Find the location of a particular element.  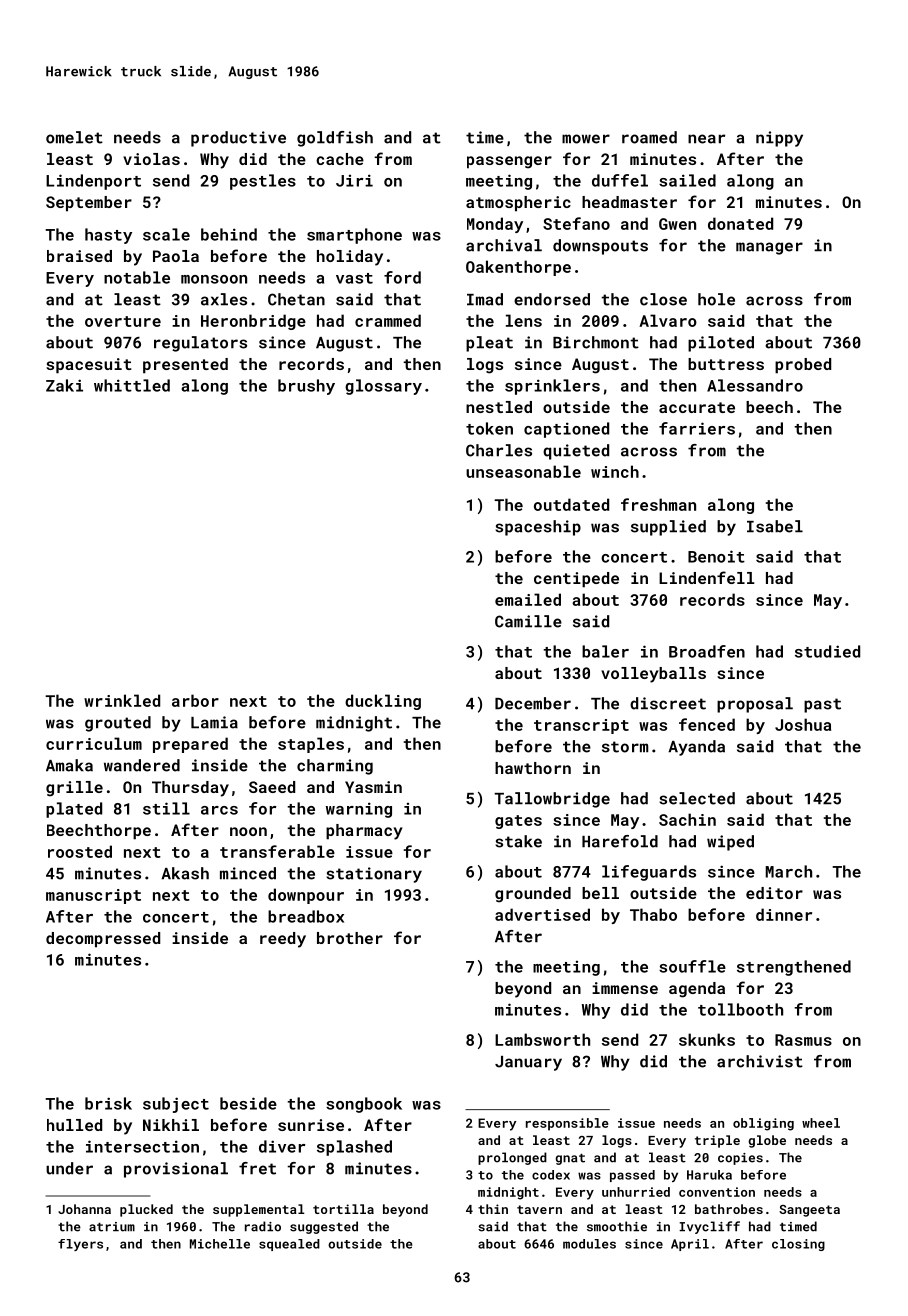

Lindenport is located at coordinates (93, 182).
